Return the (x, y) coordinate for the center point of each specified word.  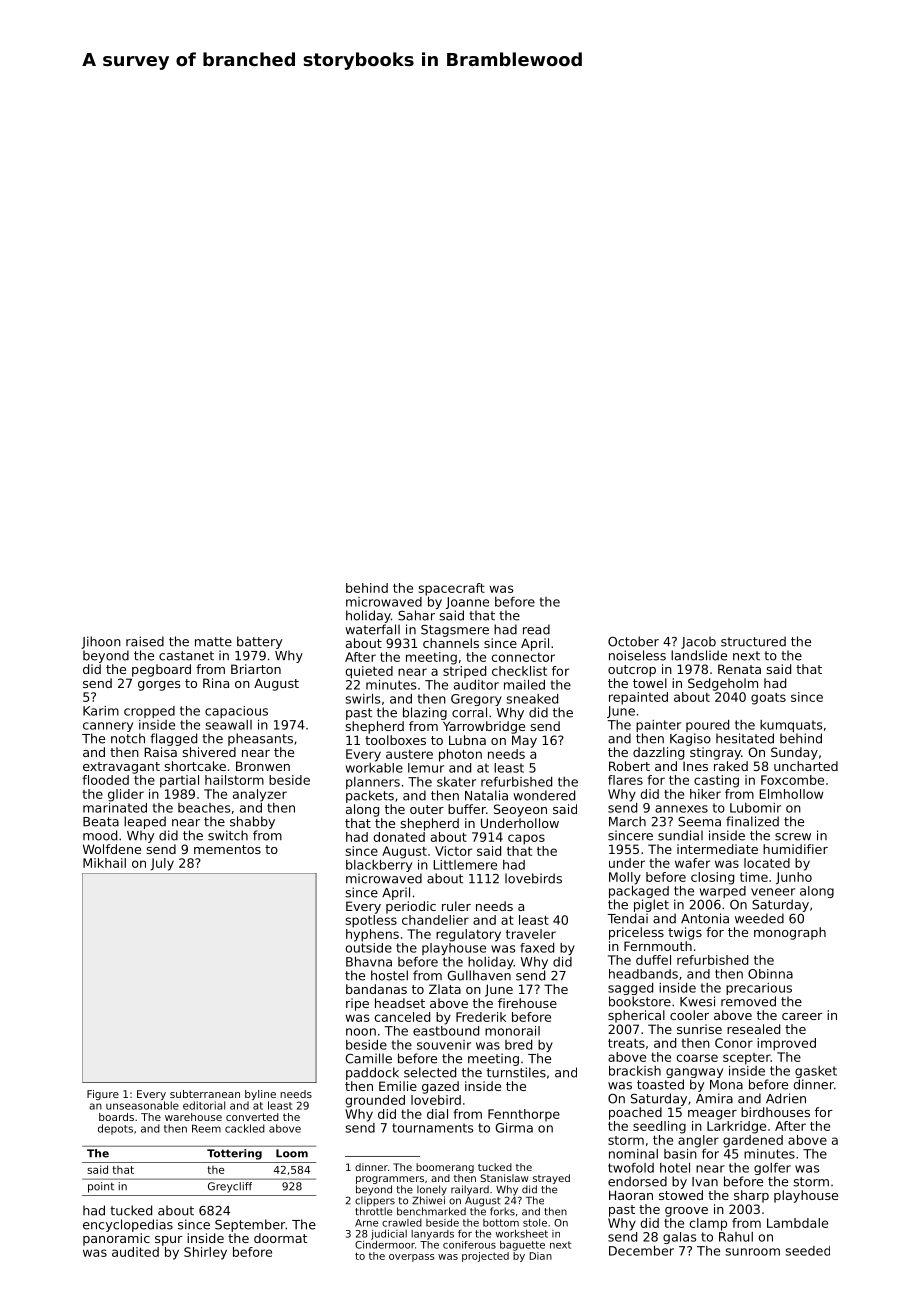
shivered (209, 752)
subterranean (205, 1094)
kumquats (791, 726)
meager (712, 1115)
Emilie (398, 1086)
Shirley (205, 1253)
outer (427, 809)
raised (145, 641)
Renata (739, 669)
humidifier (795, 849)
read (536, 629)
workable (374, 768)
